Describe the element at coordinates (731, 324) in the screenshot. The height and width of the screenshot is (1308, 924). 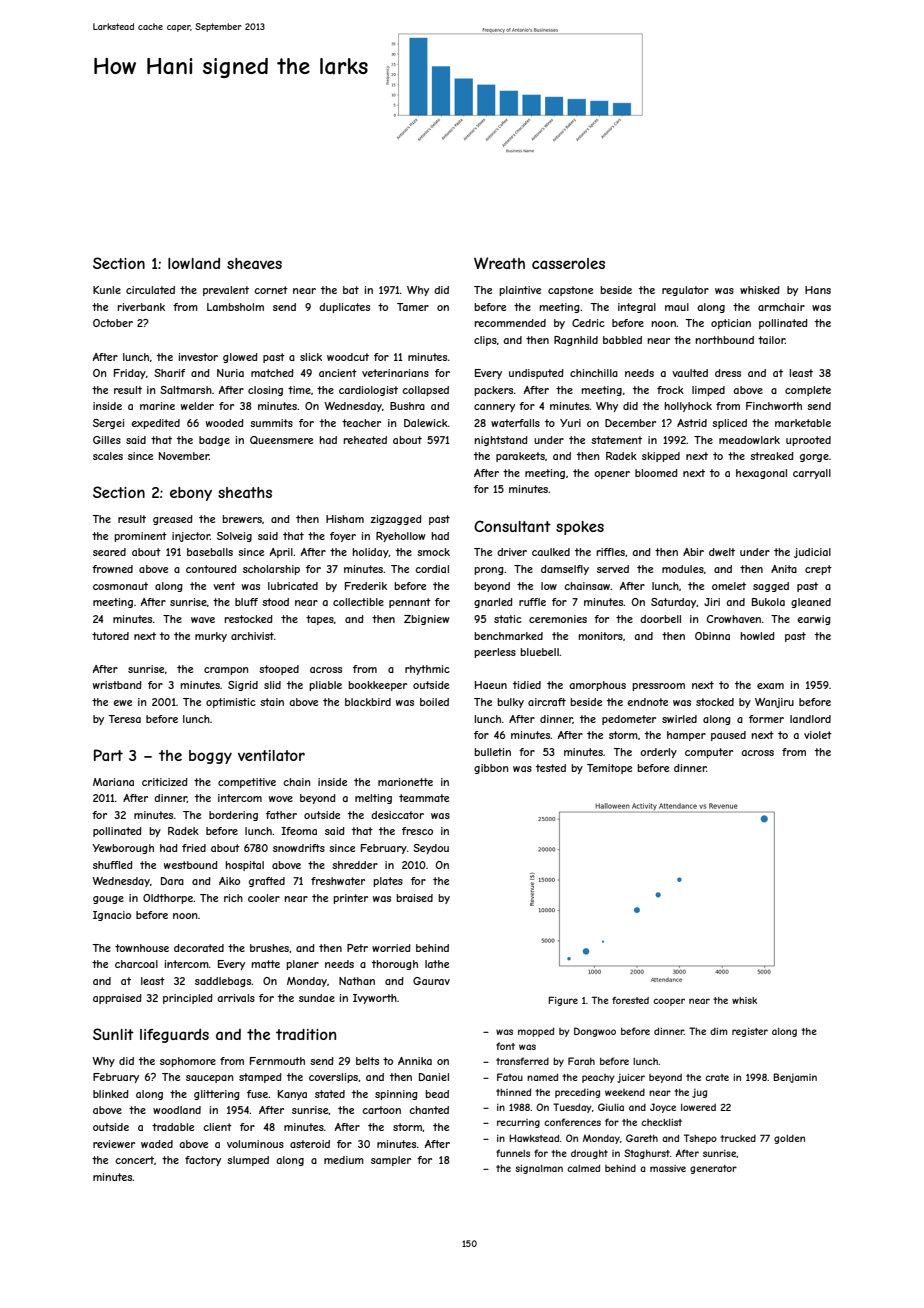
I see `optician` at that location.
